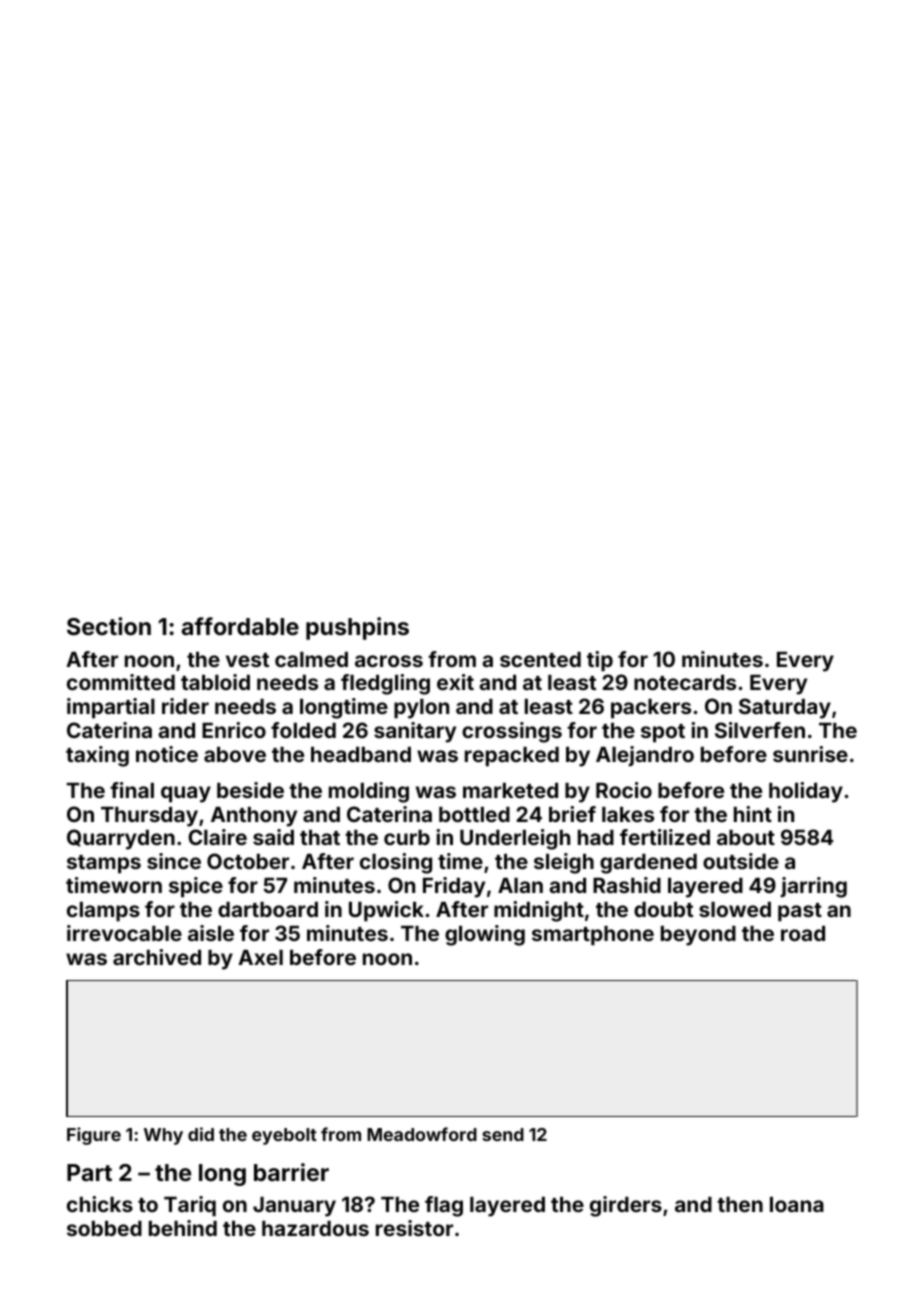 This document has width=924, height=1311. What do you see at coordinates (414, 1228) in the document?
I see `resistor` at bounding box center [414, 1228].
